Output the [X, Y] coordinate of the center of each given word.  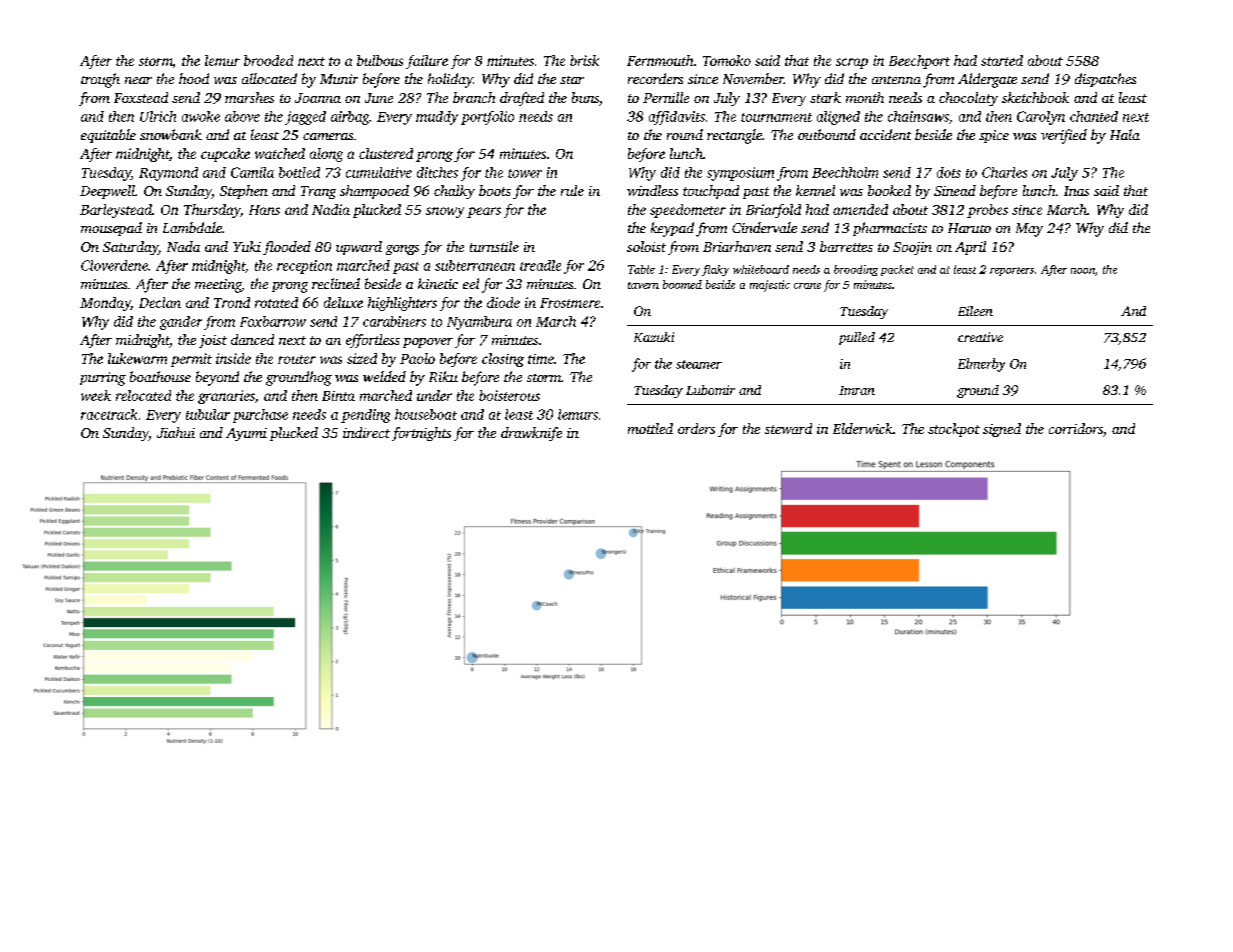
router [297, 359]
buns [585, 97]
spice [994, 136]
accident [885, 134]
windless [652, 190]
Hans [264, 210]
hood [194, 78]
